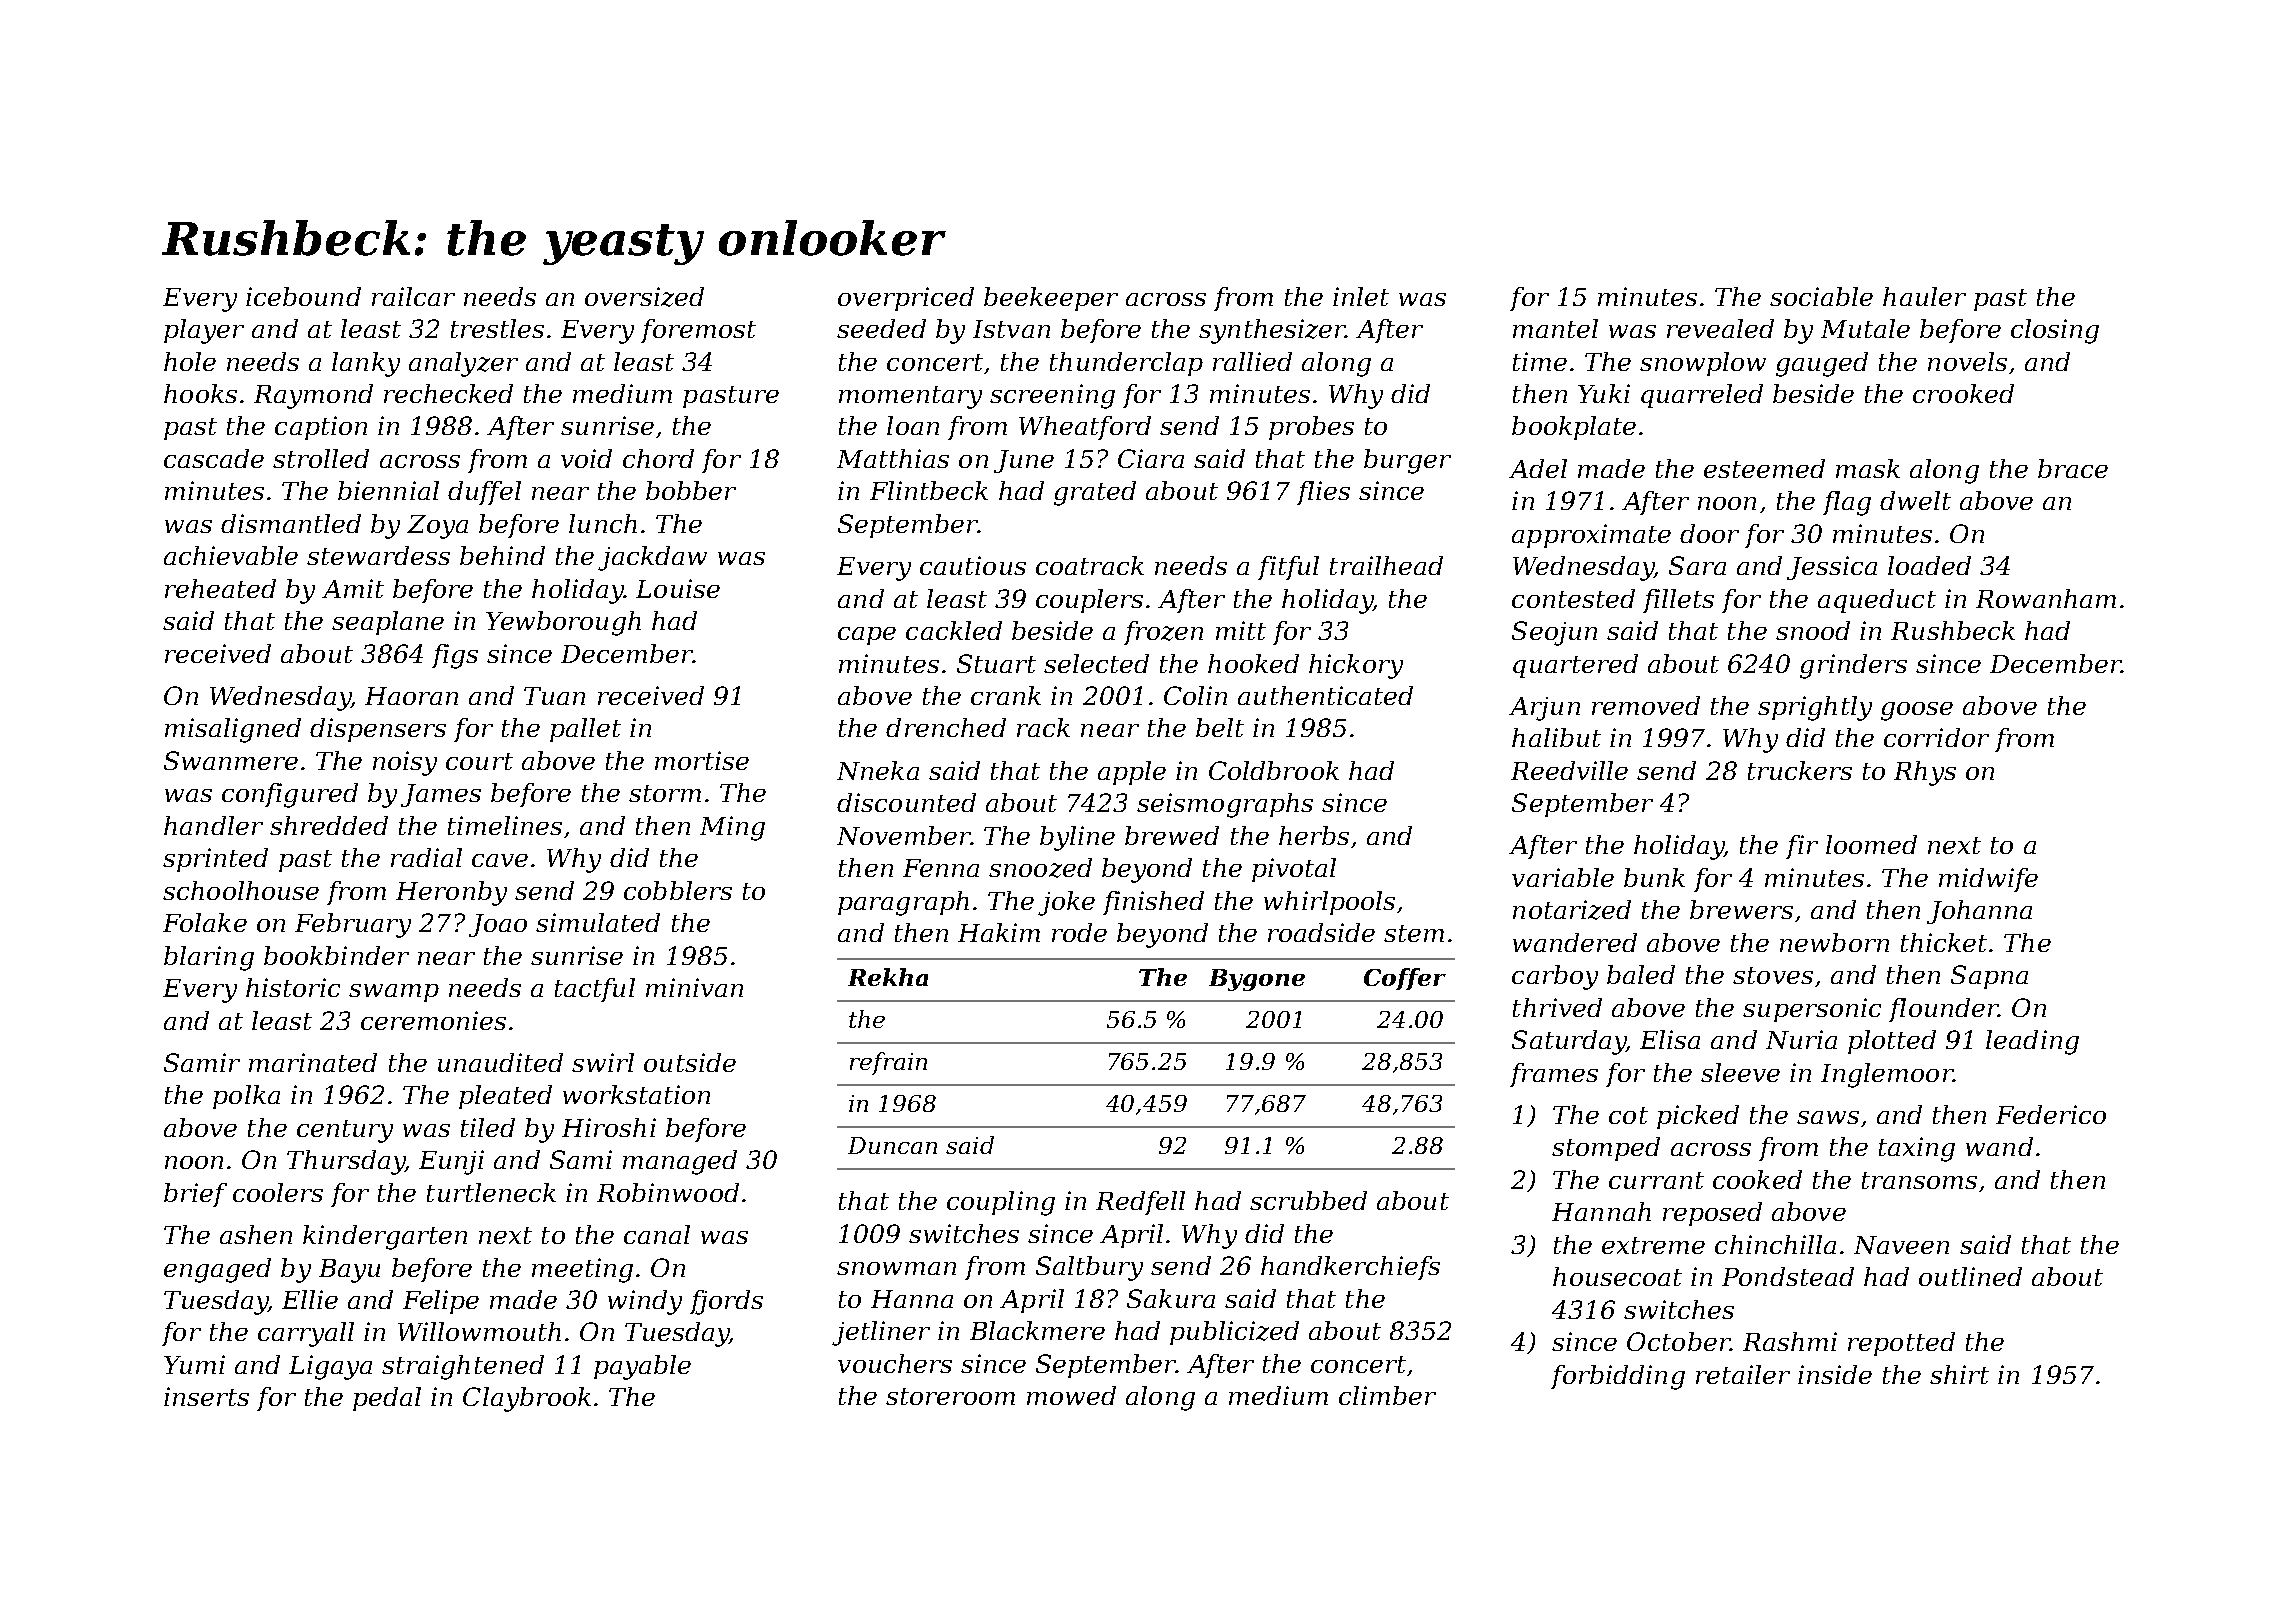  What do you see at coordinates (929, 490) in the screenshot?
I see `Flintbeck` at bounding box center [929, 490].
